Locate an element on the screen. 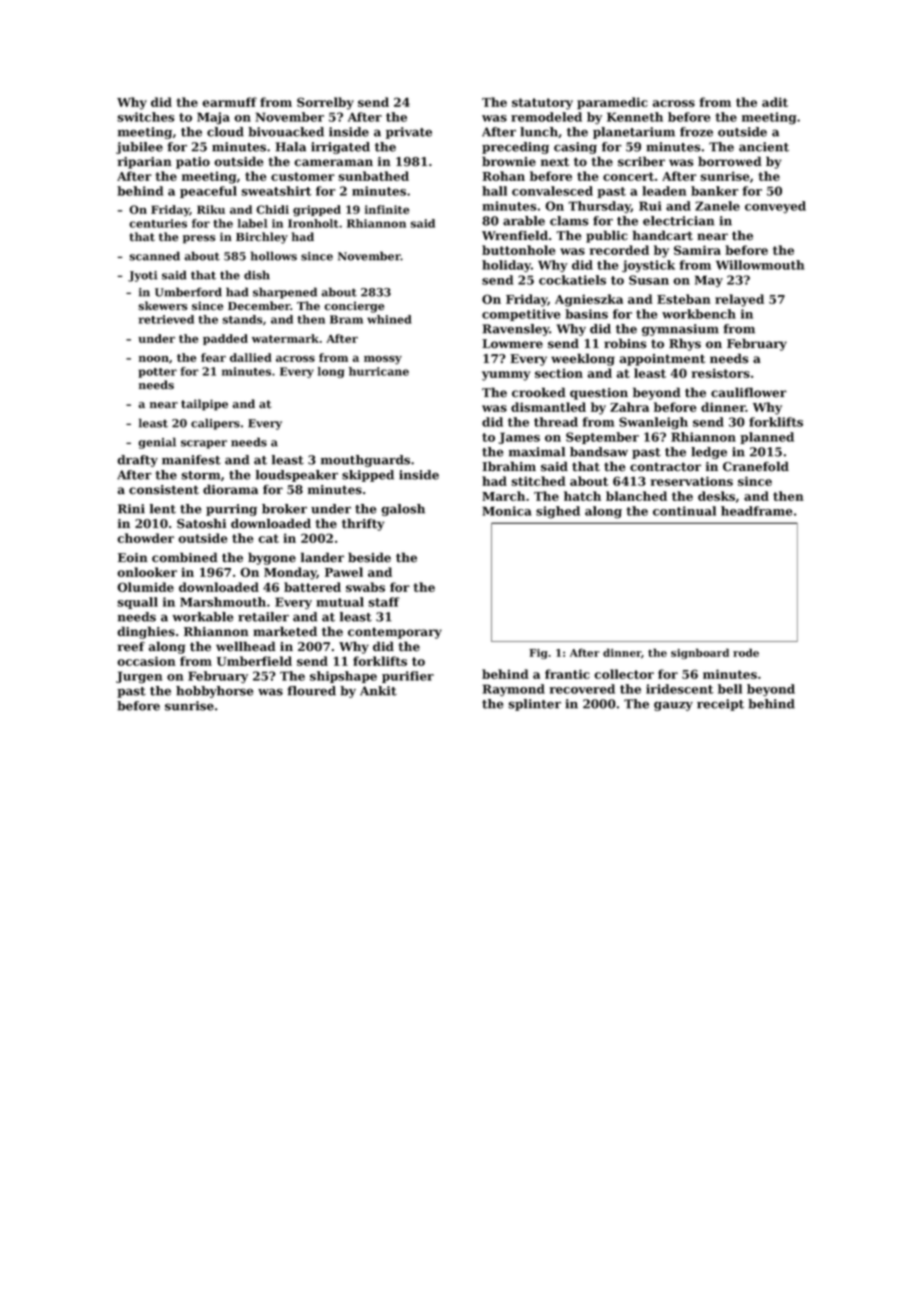 The width and height of the screenshot is (924, 1308). jubilee is located at coordinates (139, 148).
